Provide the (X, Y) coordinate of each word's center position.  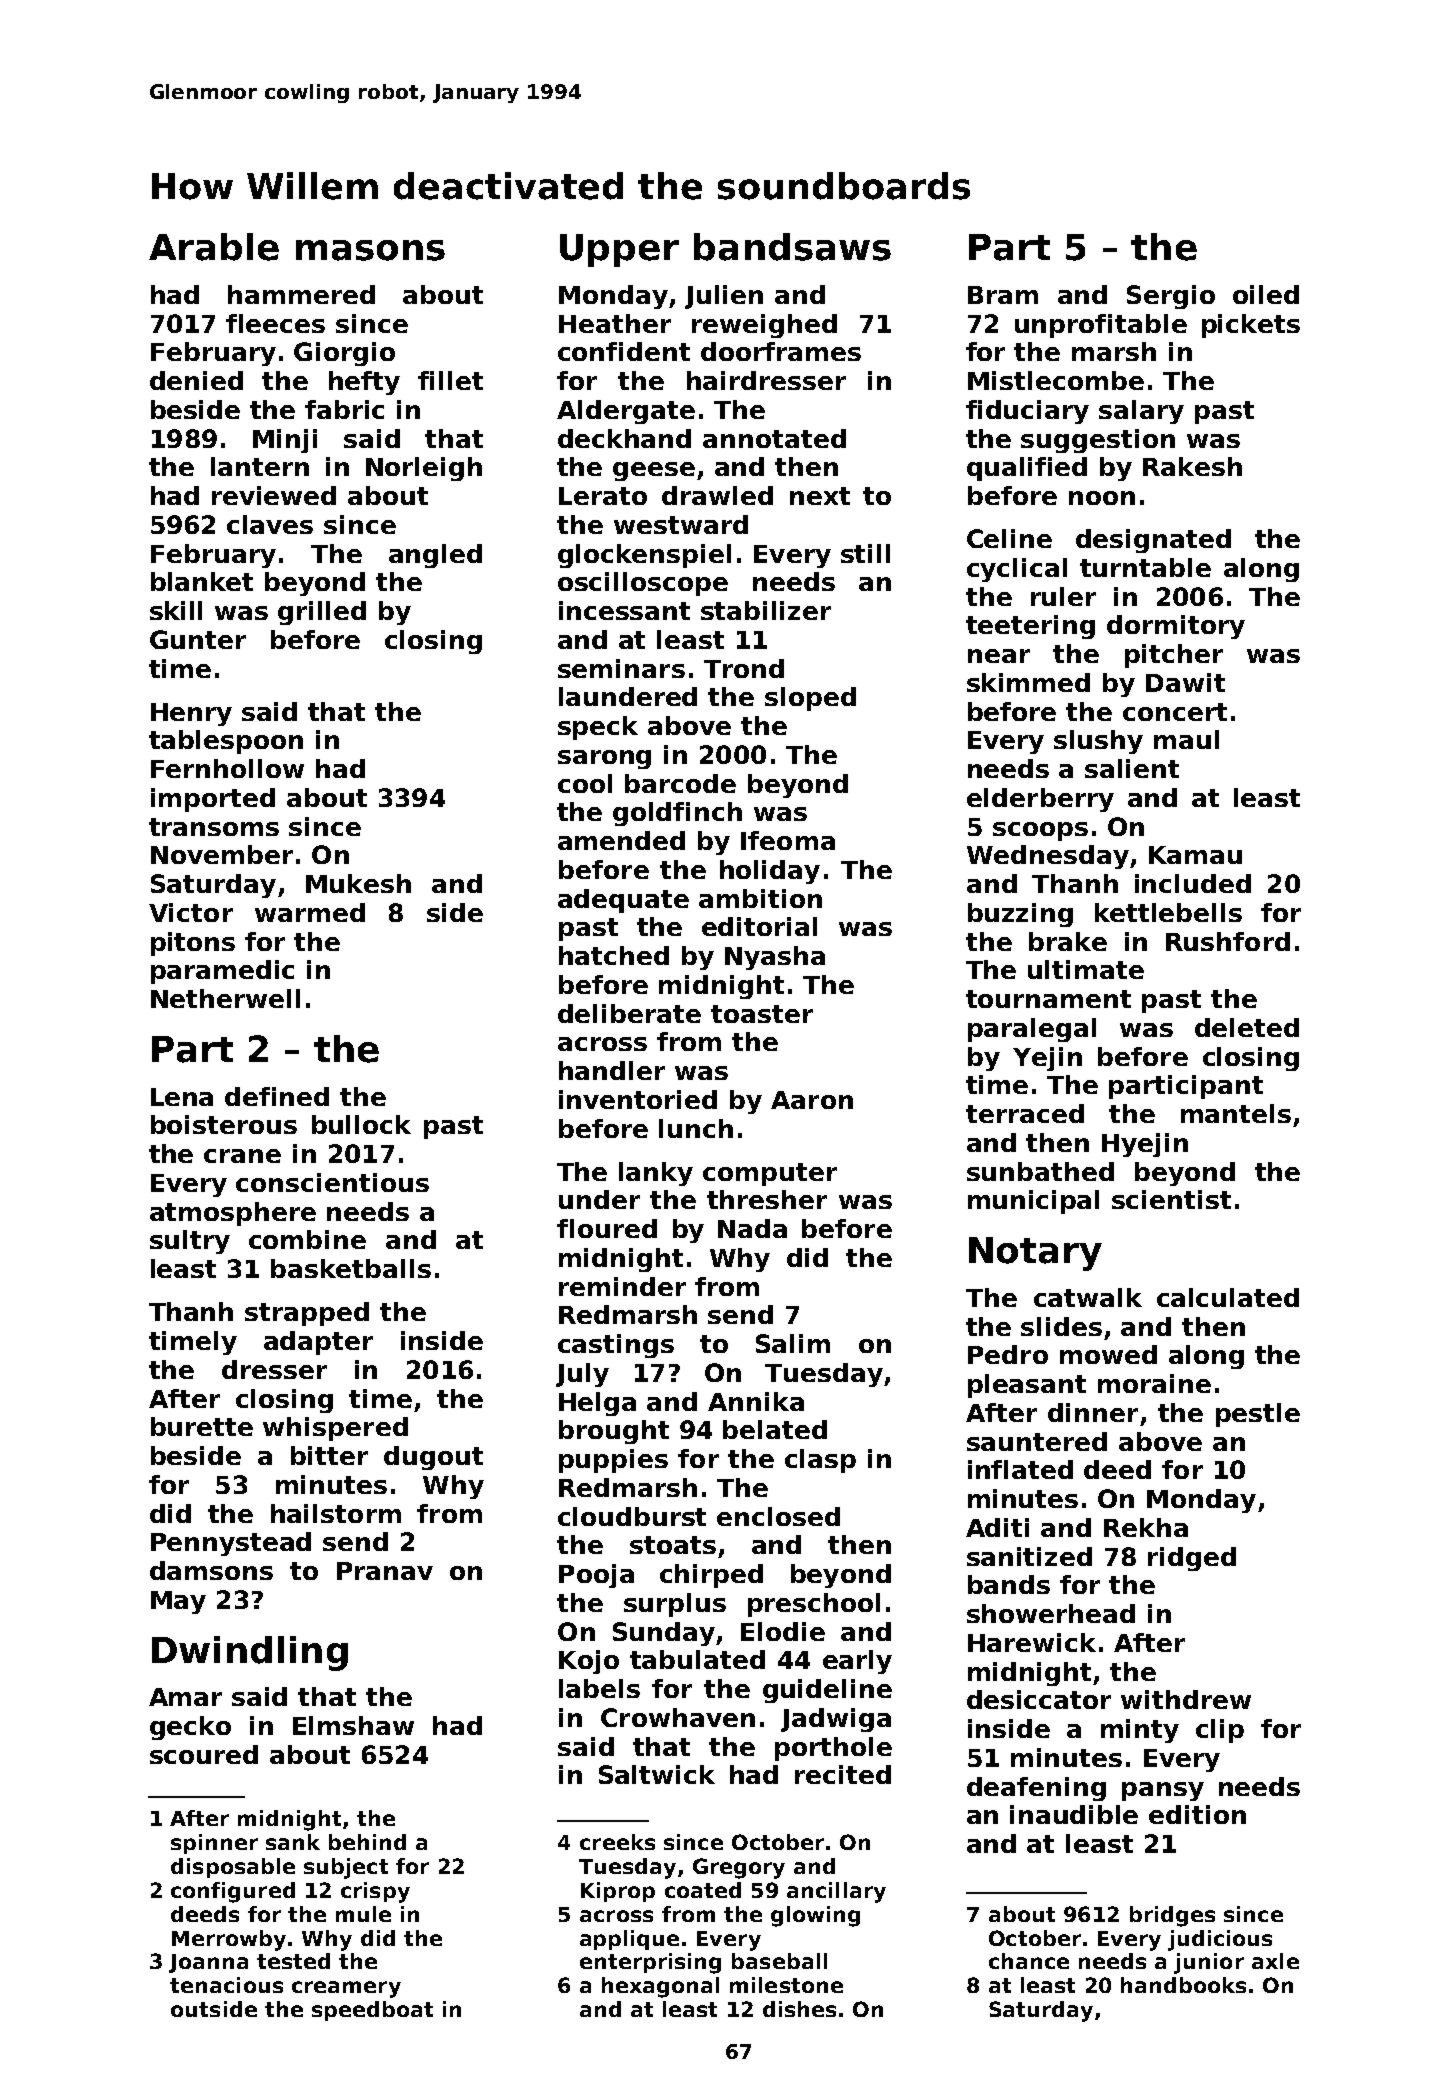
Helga (597, 1404)
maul (1186, 739)
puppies (613, 1461)
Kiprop (618, 1892)
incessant (624, 610)
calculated (1228, 1297)
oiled (1266, 294)
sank (293, 1842)
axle (1275, 1961)
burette (202, 1426)
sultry (190, 1242)
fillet (450, 380)
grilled (322, 613)
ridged (1192, 1559)
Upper (619, 250)
